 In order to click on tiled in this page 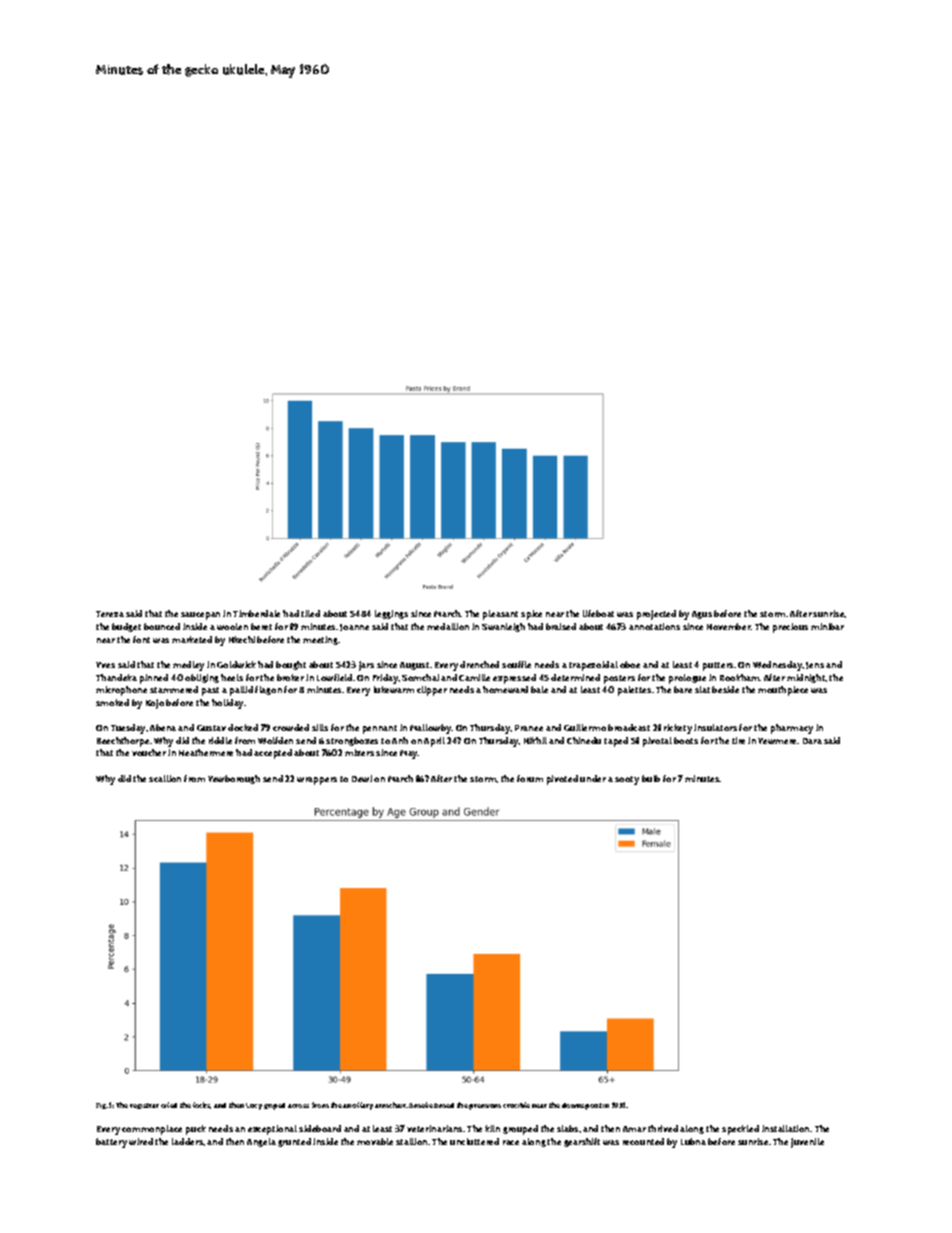, I will do `click(310, 613)`.
